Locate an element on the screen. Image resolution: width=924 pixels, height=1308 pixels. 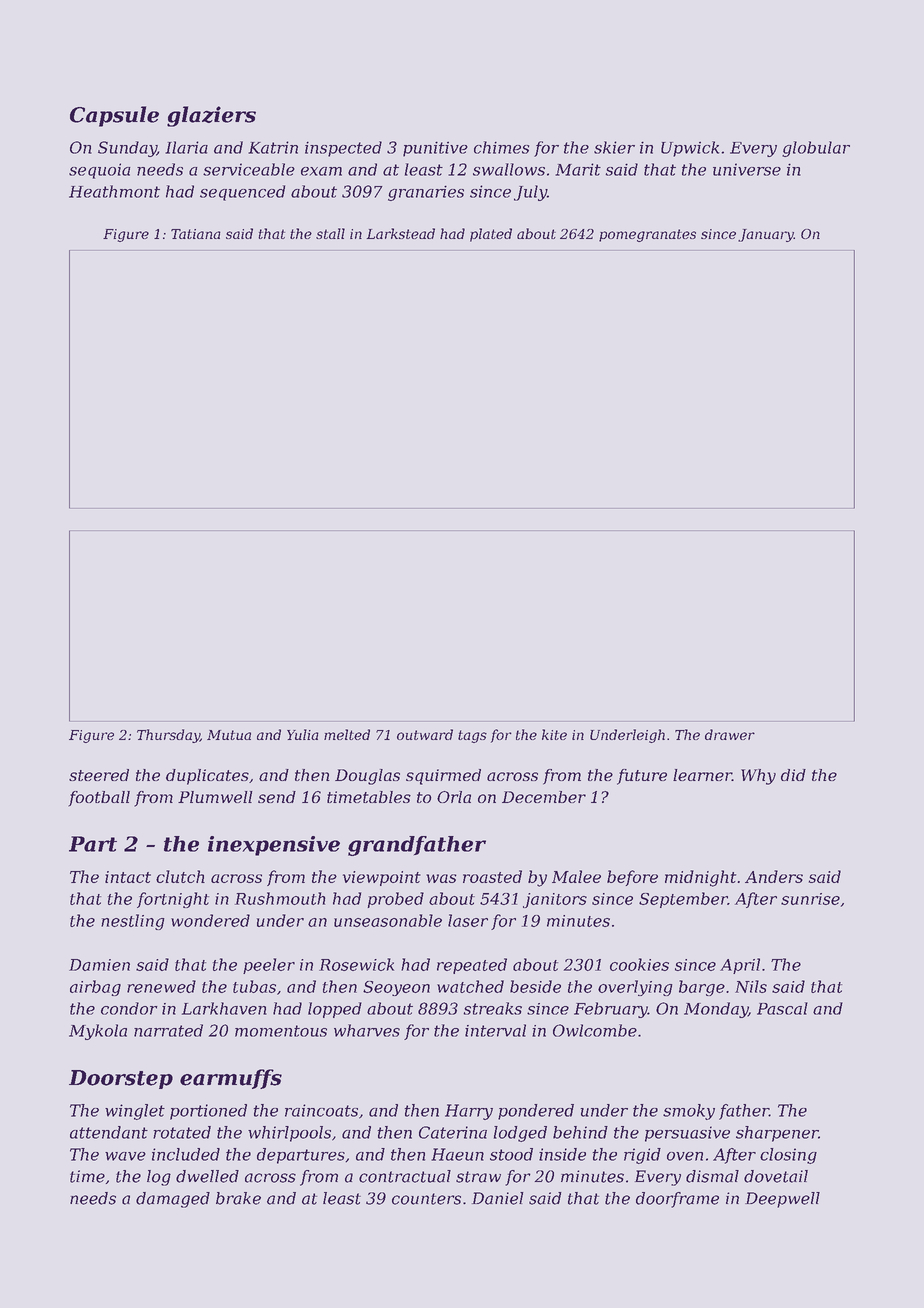
Katrin is located at coordinates (273, 147).
